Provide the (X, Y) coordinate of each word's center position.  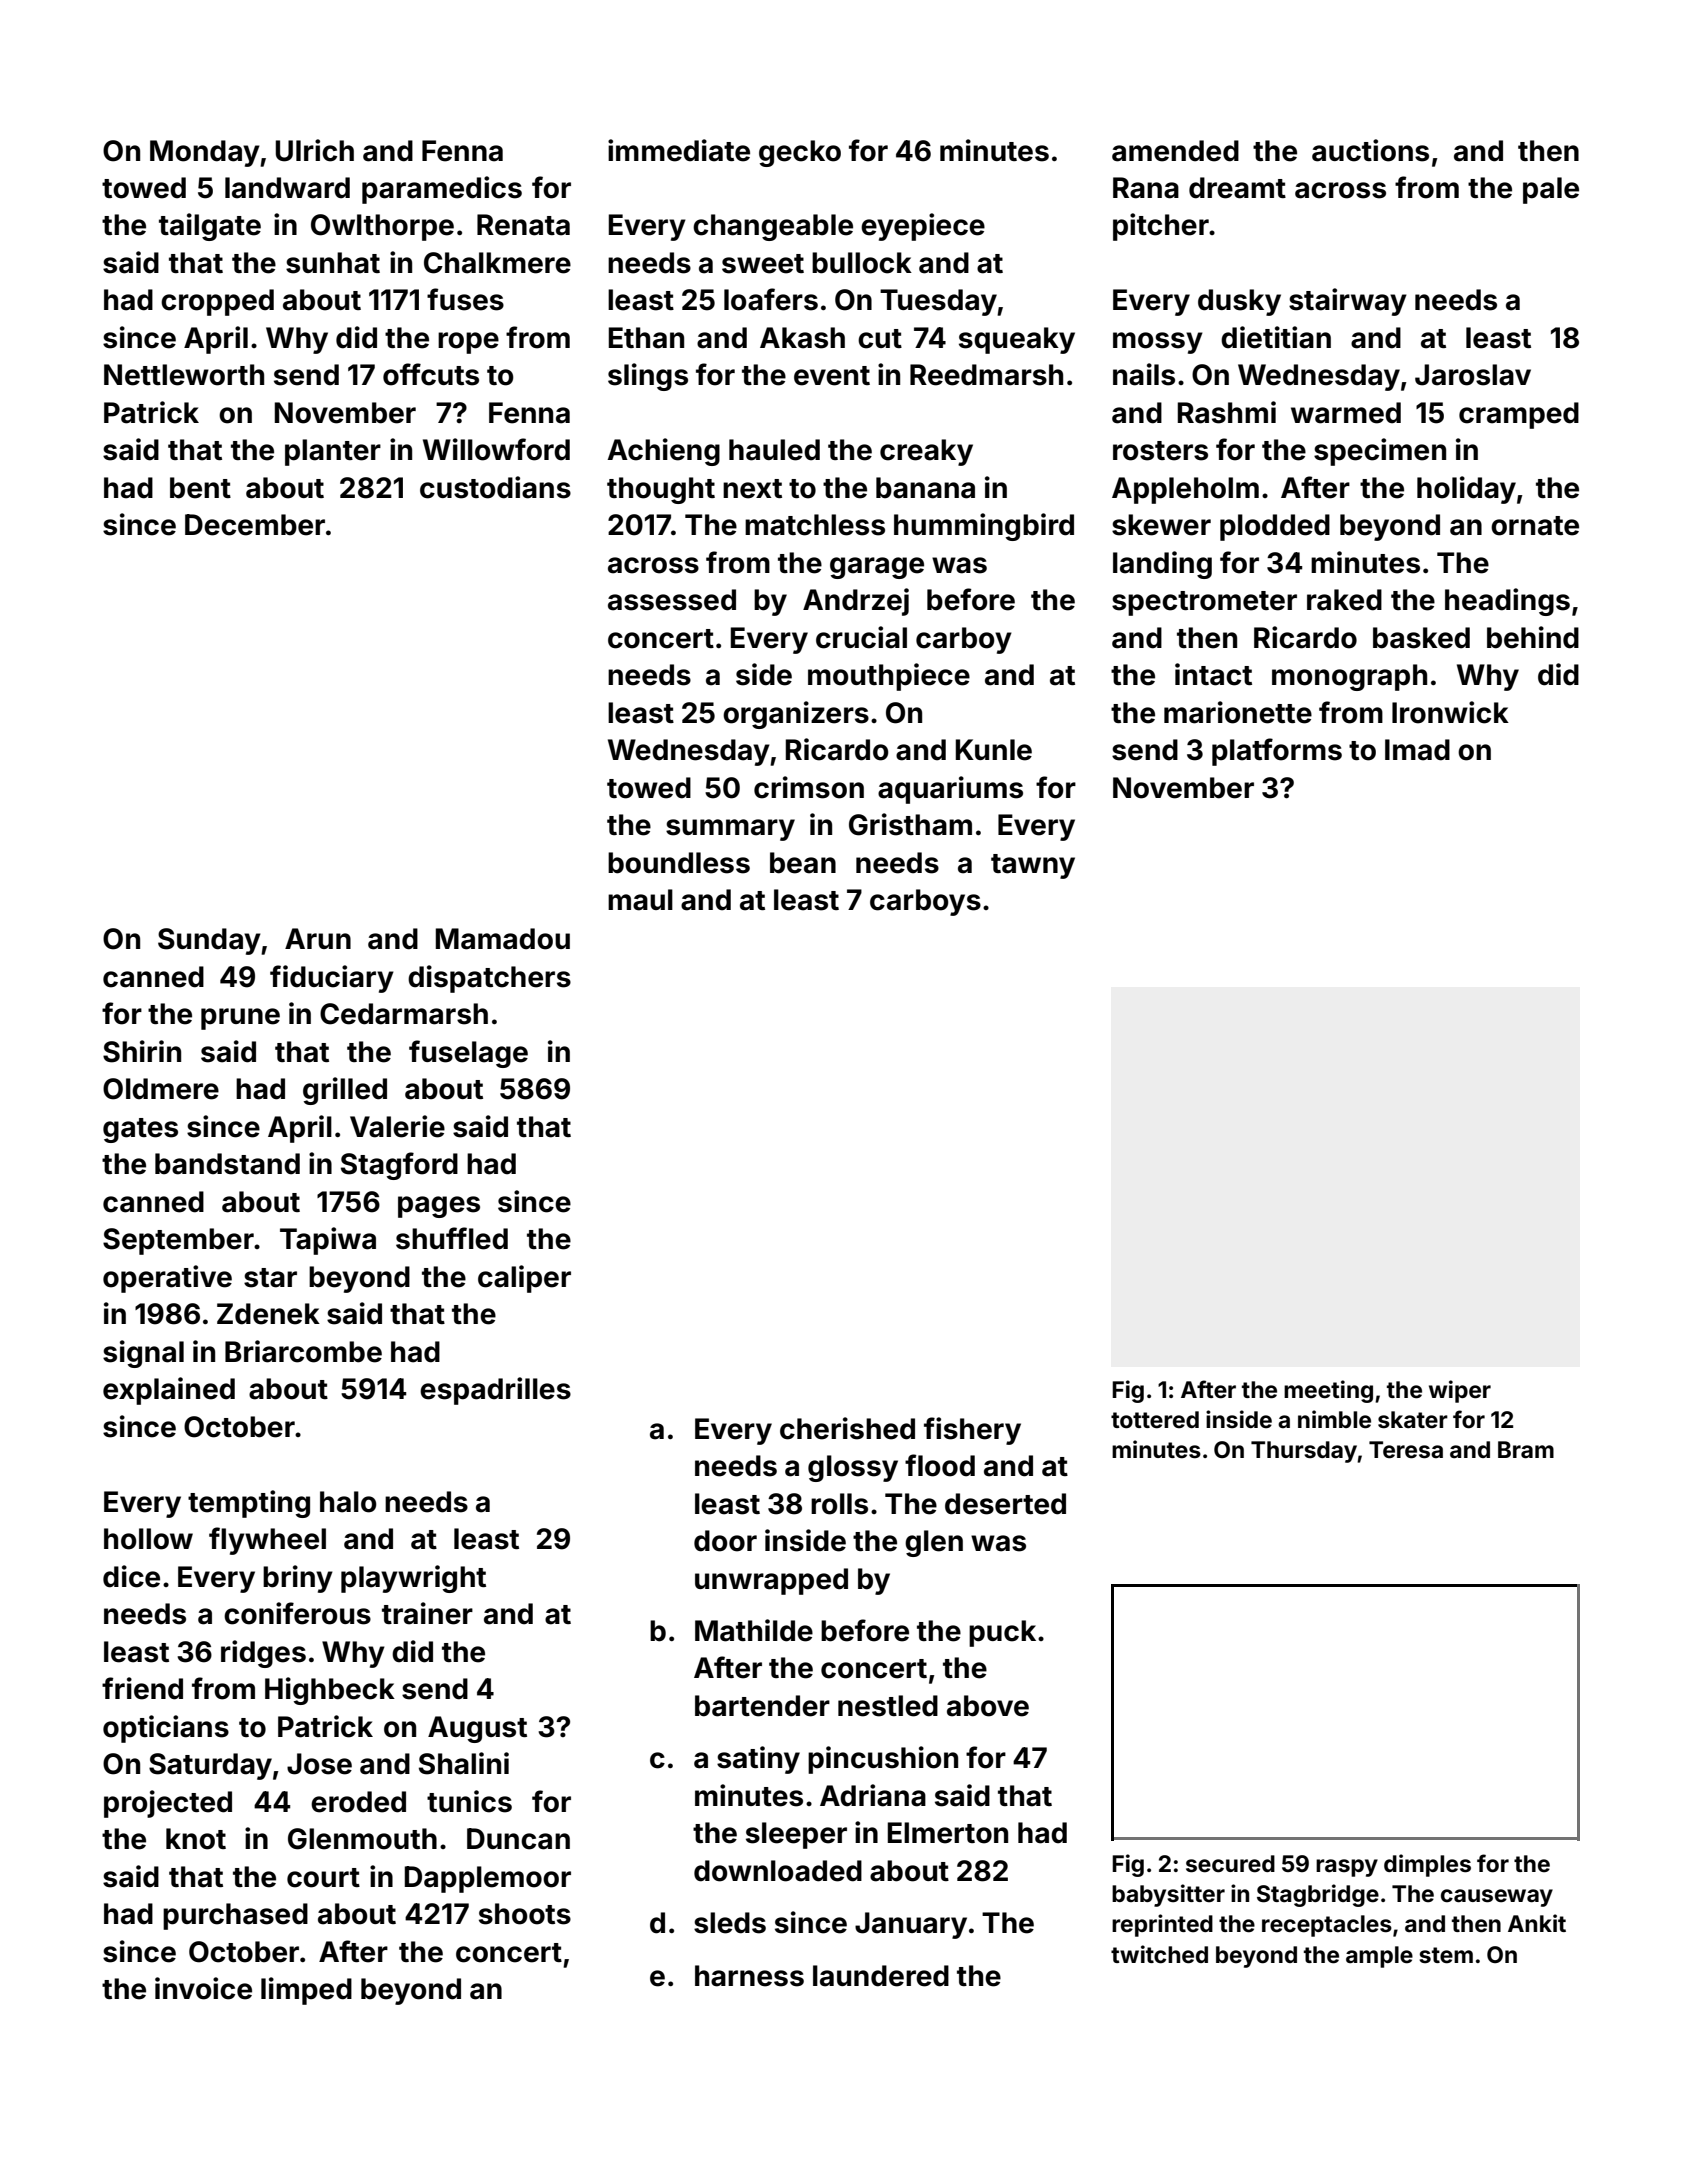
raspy (1347, 1868)
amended (1175, 151)
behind (1533, 637)
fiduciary (332, 979)
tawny (1033, 866)
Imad (1417, 750)
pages (439, 1207)
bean (803, 863)
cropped (217, 302)
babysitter (1168, 1895)
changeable (773, 227)
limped (306, 1991)
